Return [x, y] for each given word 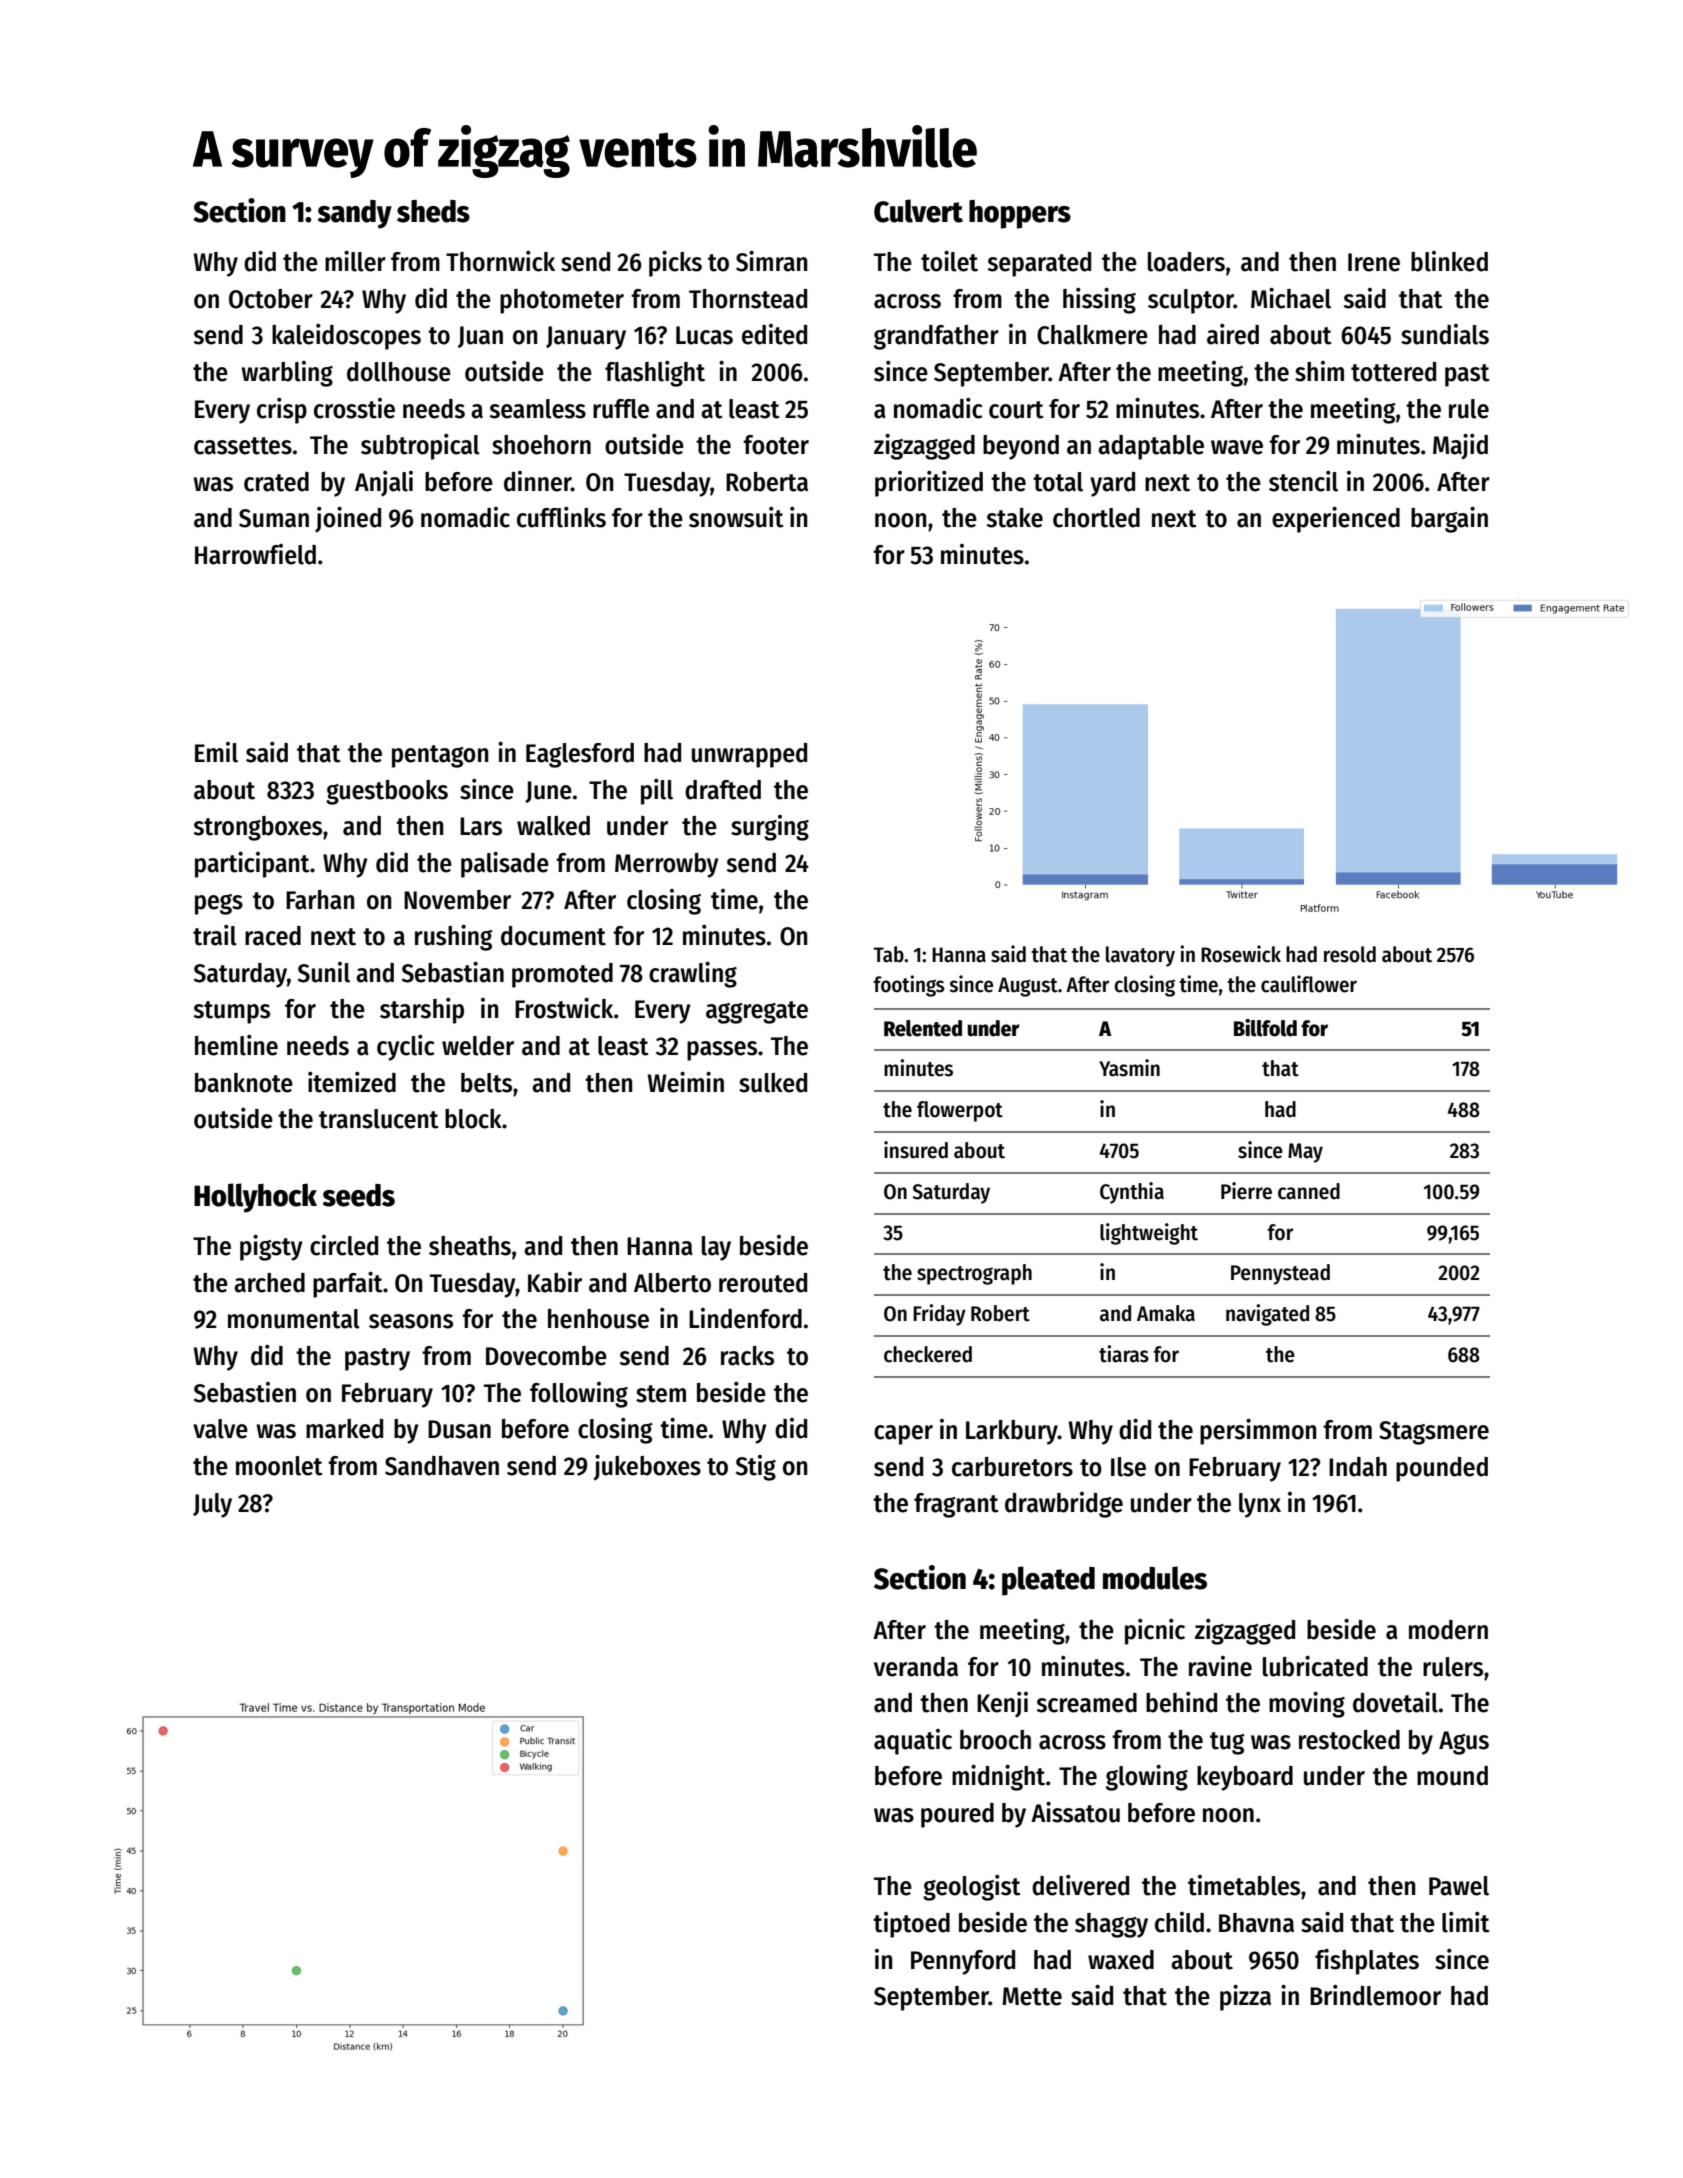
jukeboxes [647, 1468]
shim [1319, 371]
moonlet [279, 1466]
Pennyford [963, 1962]
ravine [1220, 1666]
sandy [355, 214]
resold [1350, 954]
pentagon [440, 756]
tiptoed [911, 1925]
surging [770, 828]
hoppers [1020, 214]
